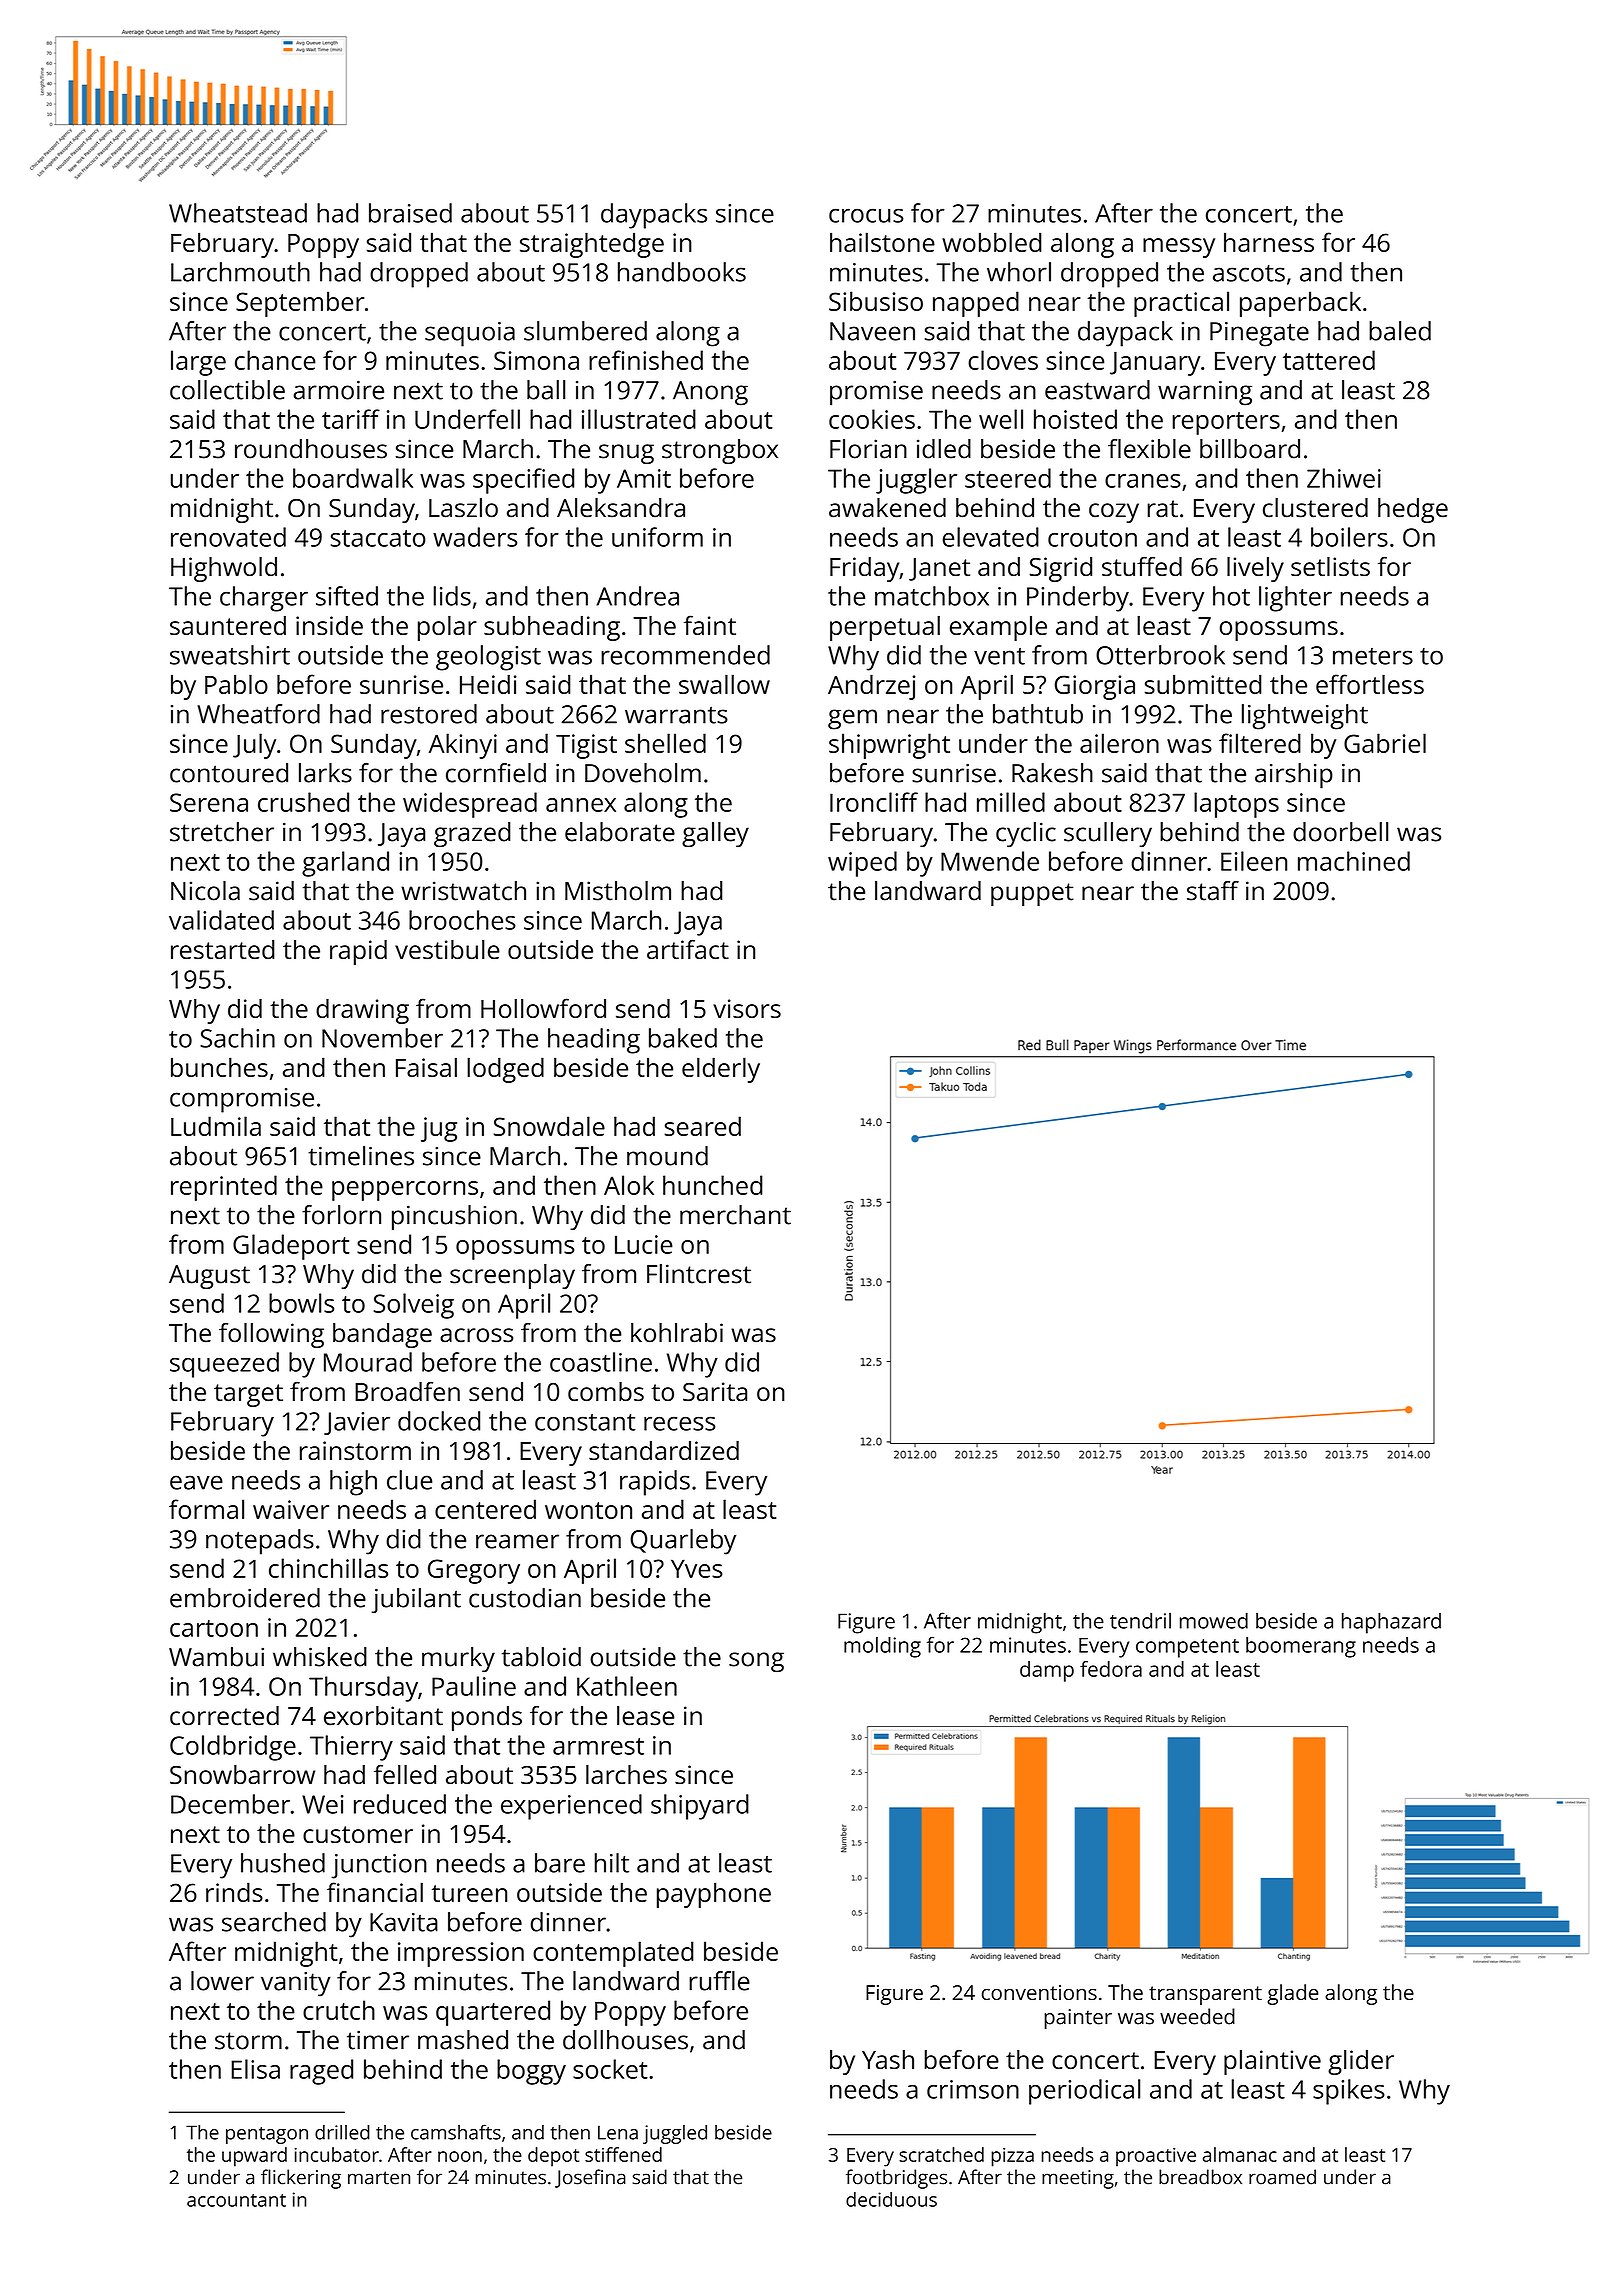 The height and width of the image is (2292, 1620). What do you see at coordinates (682, 272) in the image?
I see `handbooks` at bounding box center [682, 272].
